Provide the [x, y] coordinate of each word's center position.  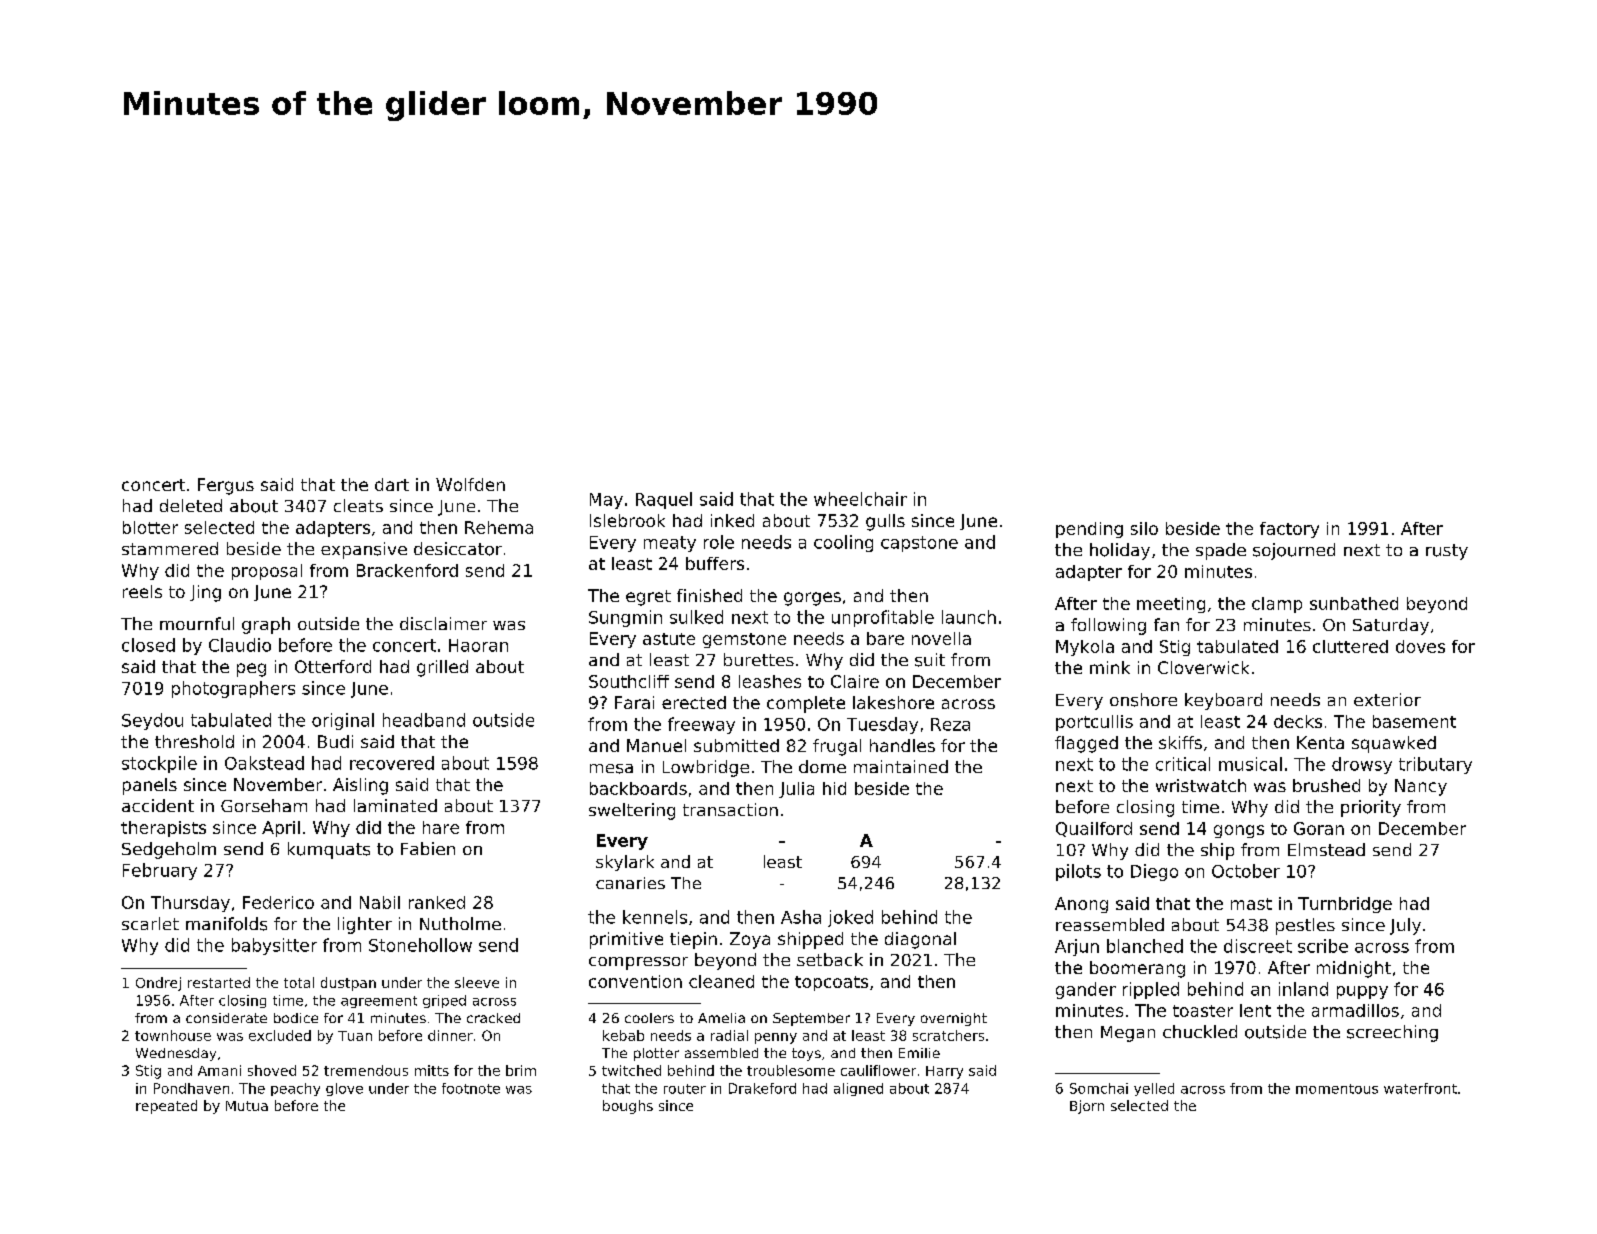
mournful [197, 623]
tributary [1435, 765]
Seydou [152, 721]
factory [1289, 530]
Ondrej [158, 984]
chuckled [1200, 1031]
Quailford [1094, 829]
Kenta [1320, 742]
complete [806, 704]
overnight [954, 1019]
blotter [150, 527]
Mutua [247, 1106]
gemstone [744, 640]
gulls [885, 522]
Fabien [428, 848]
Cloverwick [1203, 667]
